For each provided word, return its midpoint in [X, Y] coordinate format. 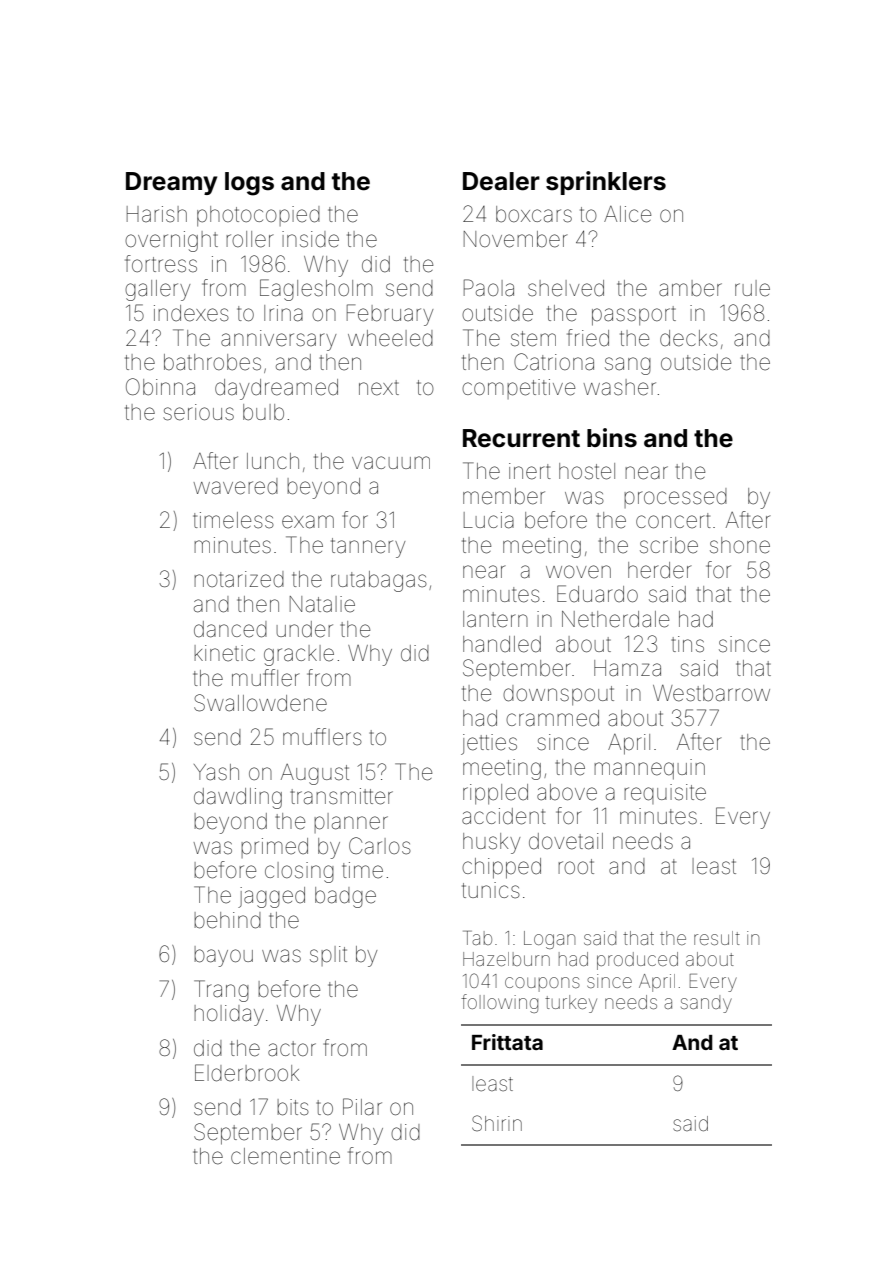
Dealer [501, 181]
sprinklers [606, 183]
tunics [491, 890]
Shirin [497, 1123]
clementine [285, 1156]
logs [249, 184]
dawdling [238, 798]
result [717, 938]
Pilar [362, 1107]
